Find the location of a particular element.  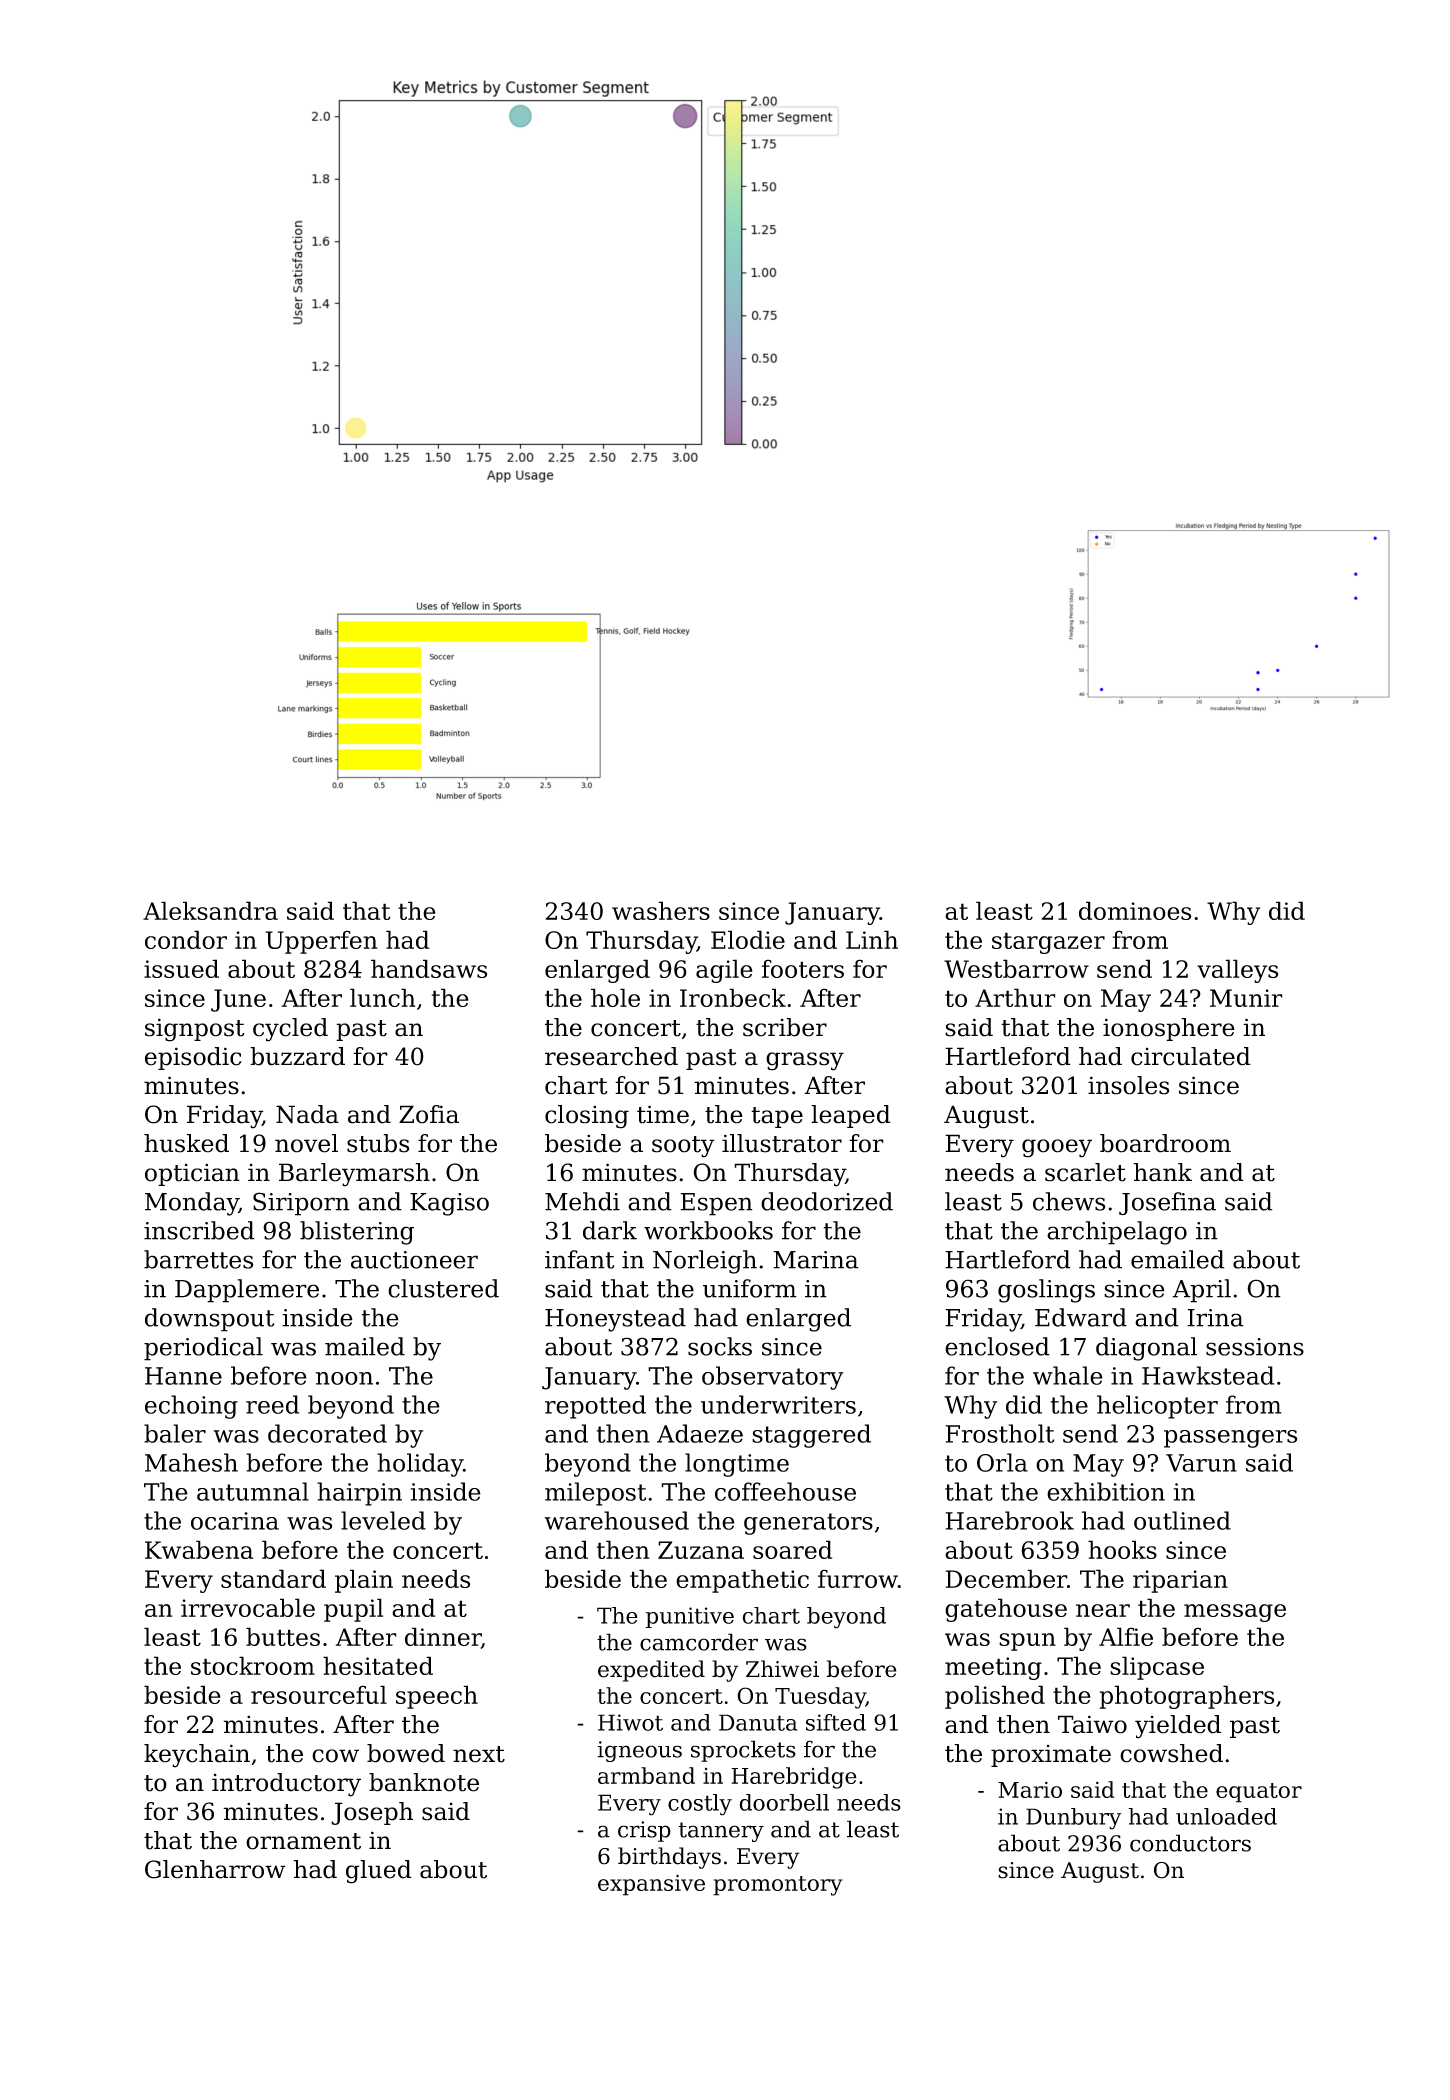

Hawkstead is located at coordinates (1208, 1375).
